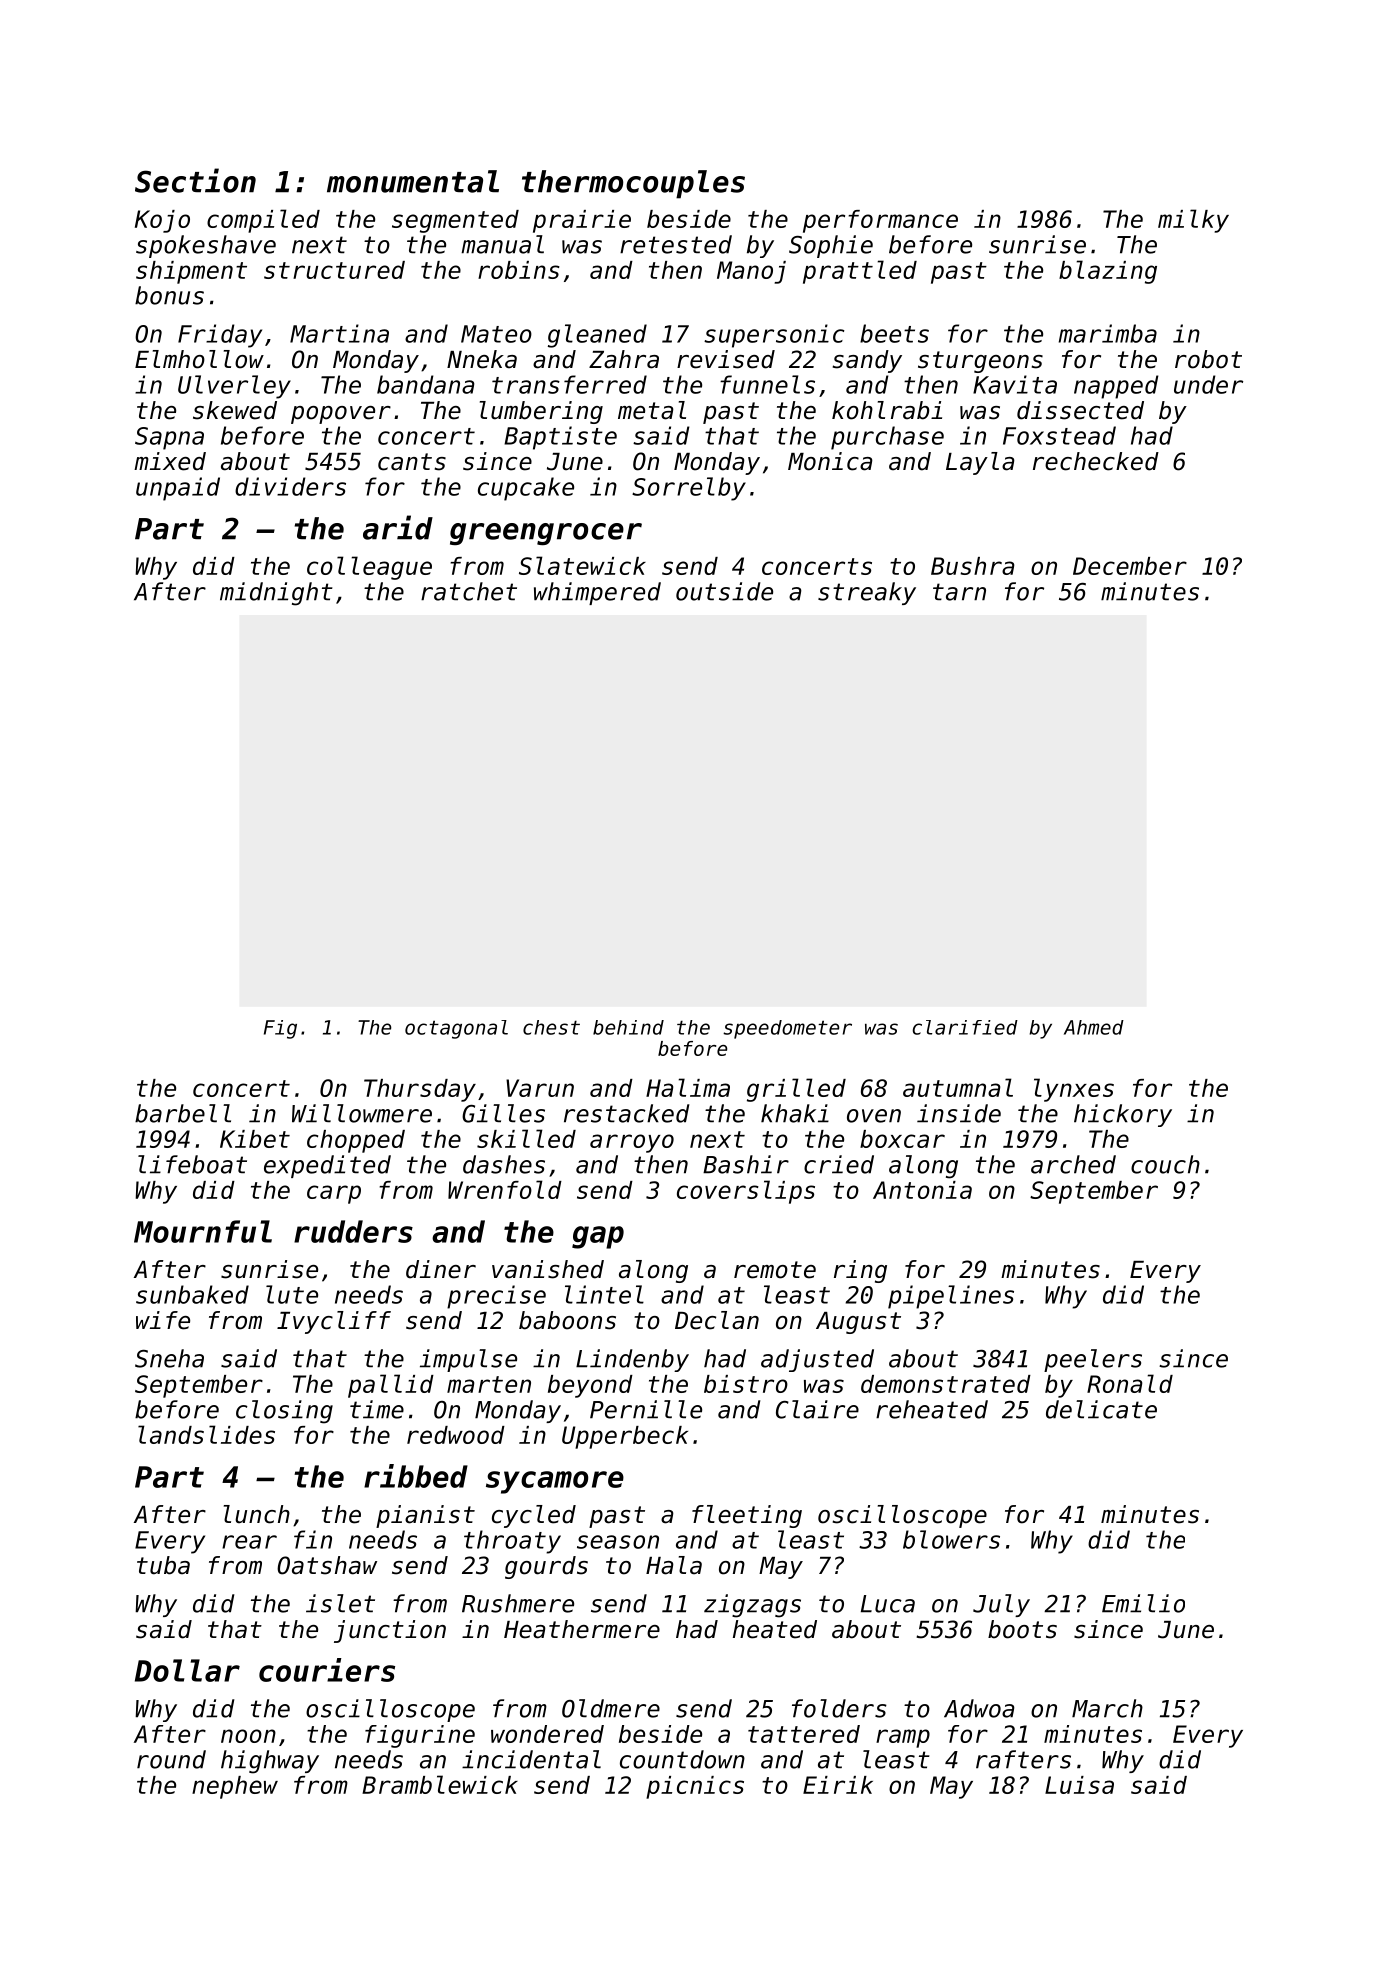  I want to click on diner, so click(441, 1269).
